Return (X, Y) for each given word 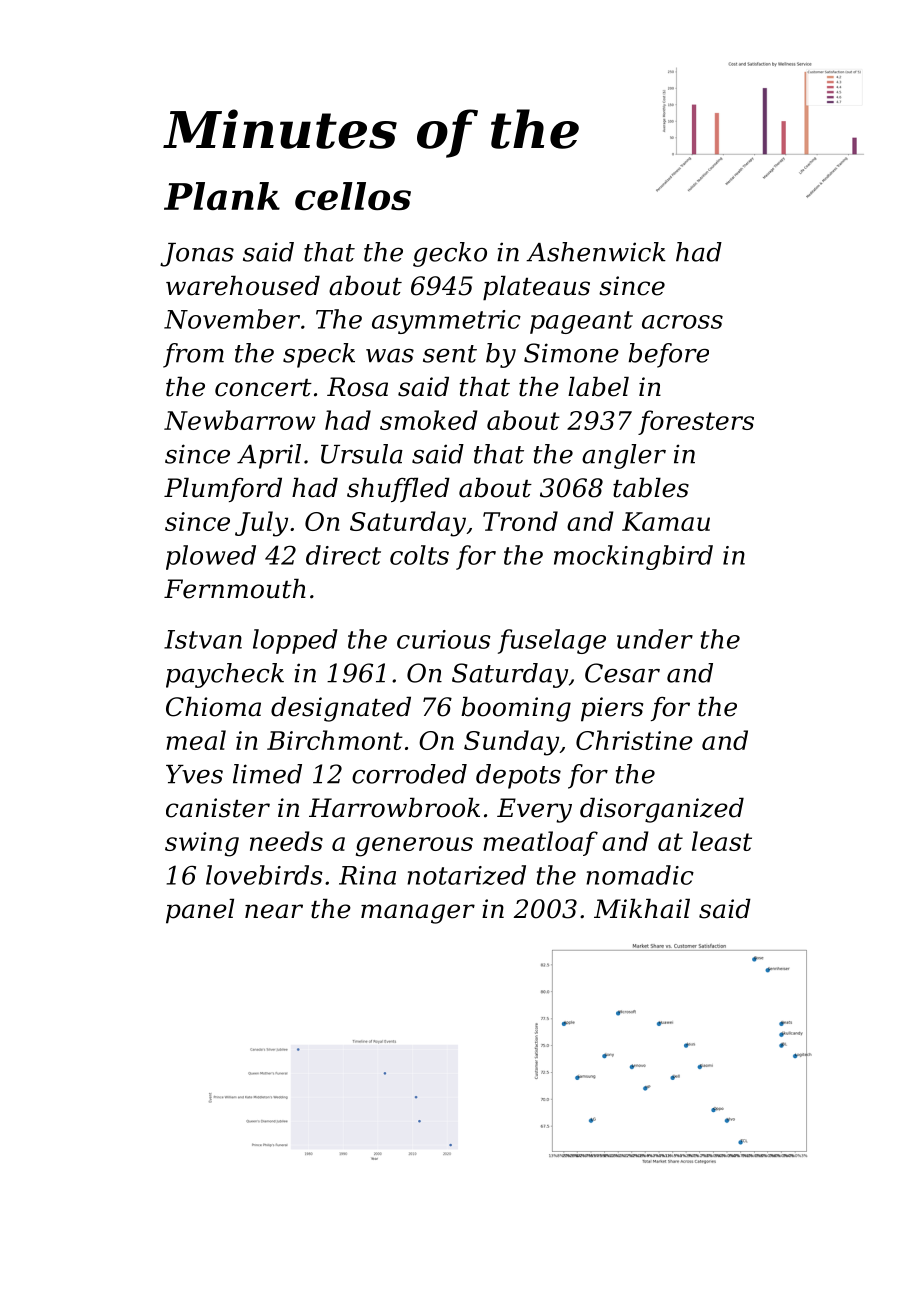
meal (196, 740)
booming (516, 709)
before (668, 355)
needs (286, 841)
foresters (696, 422)
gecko (450, 254)
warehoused (243, 285)
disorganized (662, 810)
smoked (429, 420)
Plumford (223, 489)
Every (534, 810)
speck (319, 355)
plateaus (536, 288)
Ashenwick (596, 252)
